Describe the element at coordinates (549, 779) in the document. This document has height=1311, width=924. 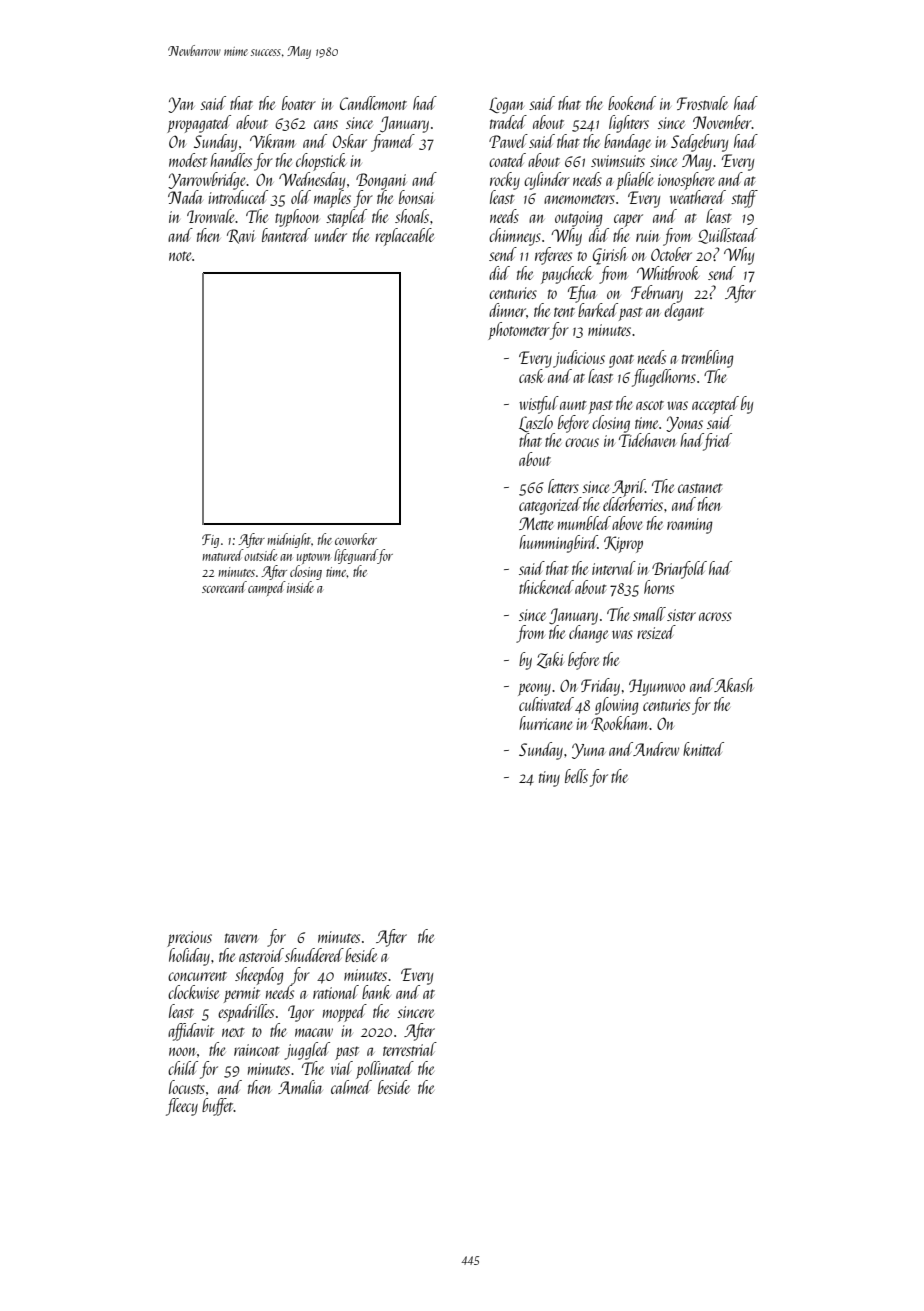
I see `tiny` at that location.
